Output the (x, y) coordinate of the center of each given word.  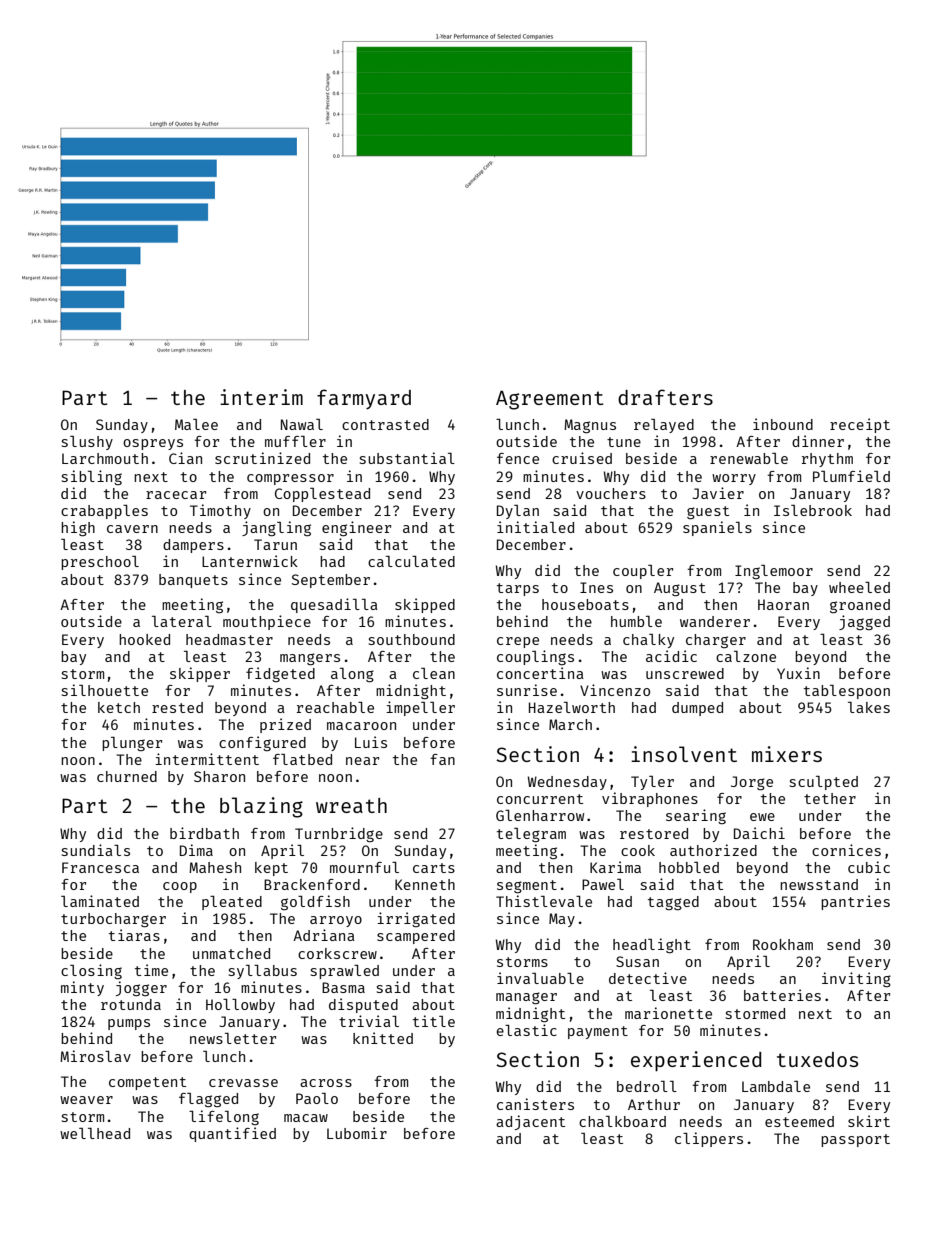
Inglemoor (774, 572)
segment (527, 886)
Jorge (752, 783)
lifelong (224, 1117)
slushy (87, 443)
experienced (696, 1061)
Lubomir (357, 1133)
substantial (407, 458)
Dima (196, 850)
